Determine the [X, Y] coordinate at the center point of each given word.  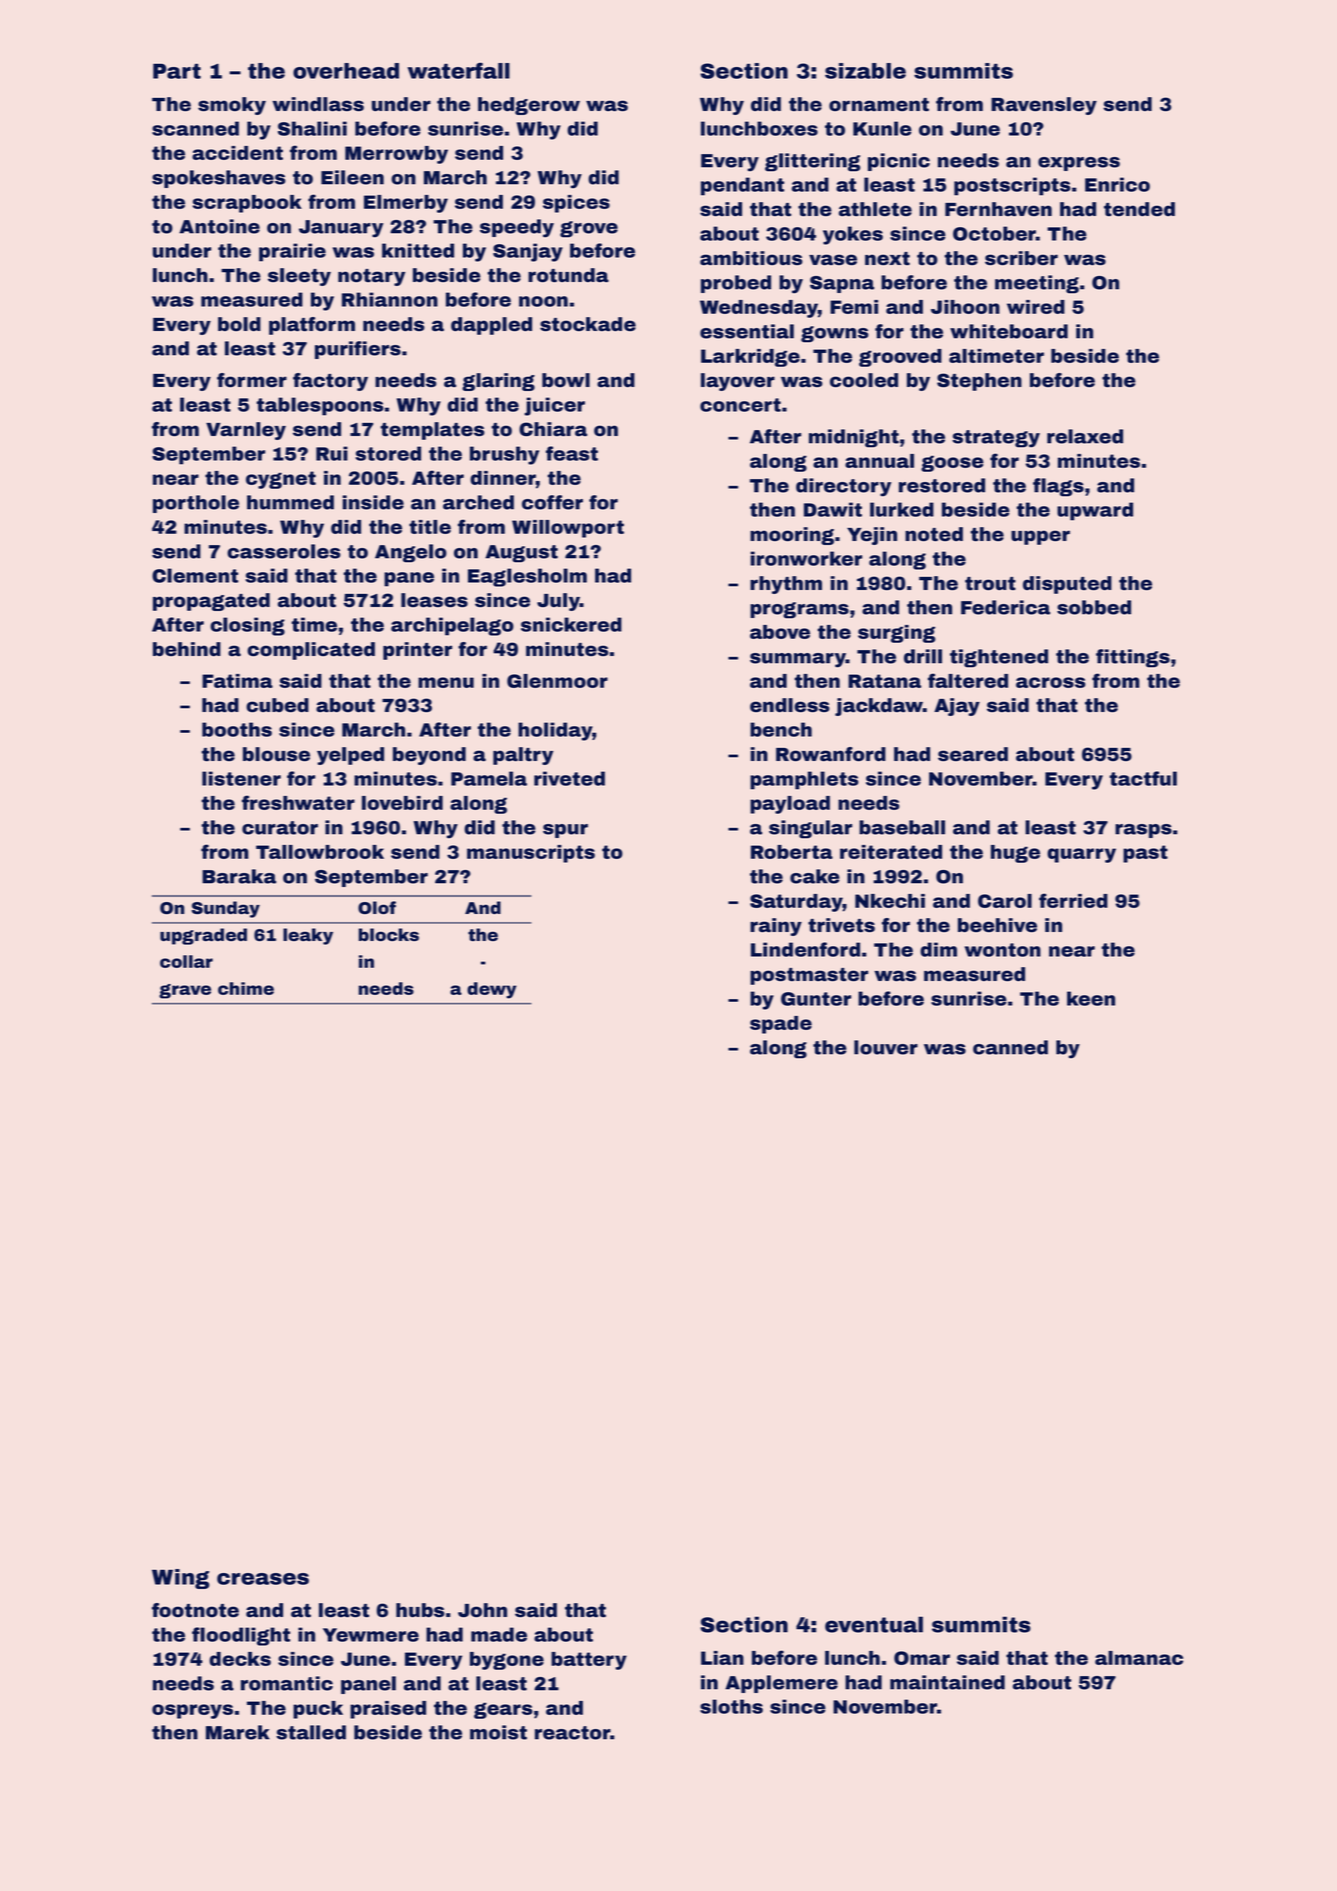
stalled [311, 1732]
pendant [742, 186]
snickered [571, 624]
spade [781, 1025]
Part [177, 71]
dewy [492, 990]
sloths [731, 1706]
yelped [350, 756]
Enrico [1117, 184]
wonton [1003, 950]
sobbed [1094, 607]
